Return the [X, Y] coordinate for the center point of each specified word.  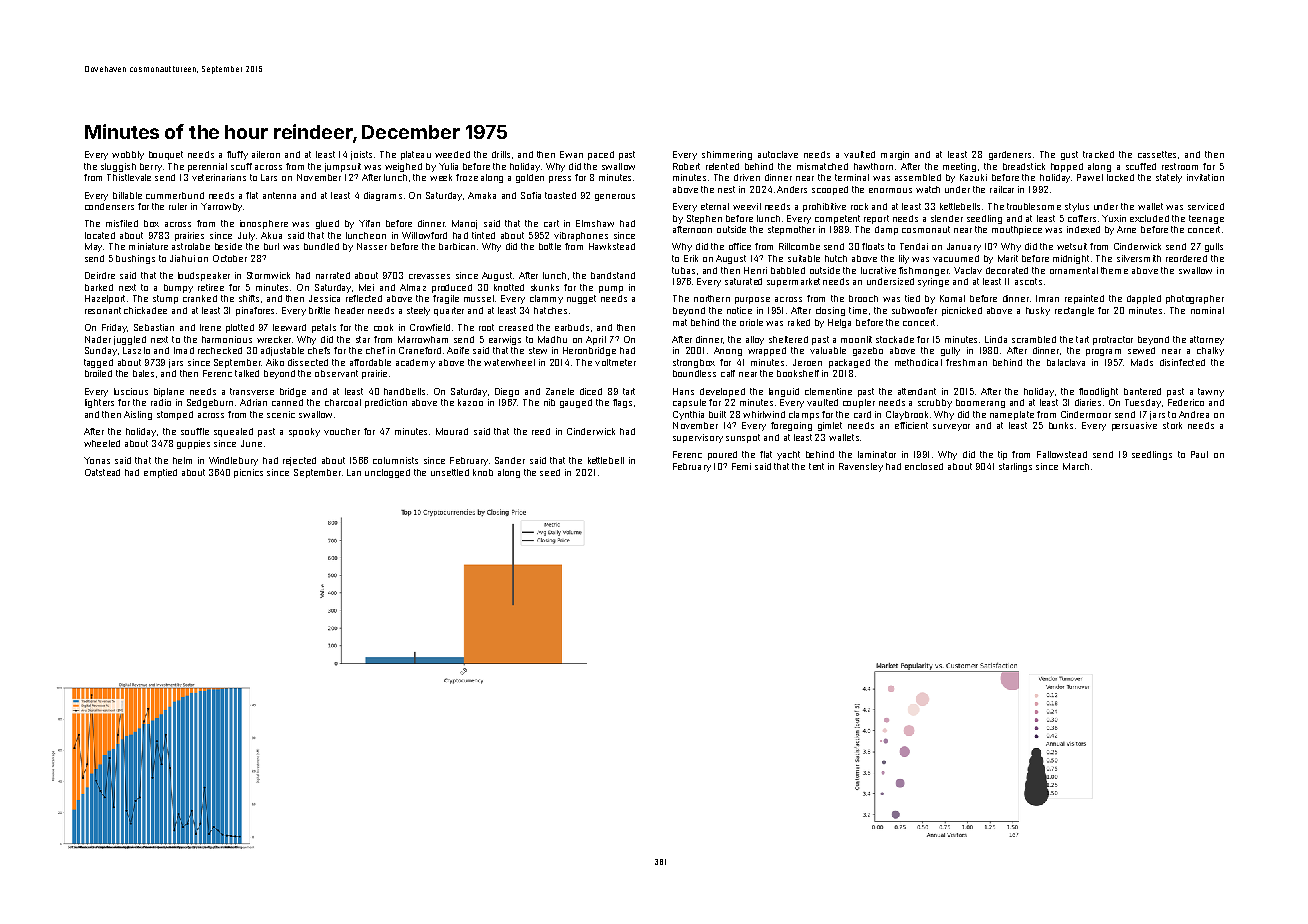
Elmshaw [595, 223]
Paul [1199, 454]
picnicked [962, 311]
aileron [266, 154]
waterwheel [509, 362]
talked [247, 373]
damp [886, 230]
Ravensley [861, 467]
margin [895, 155]
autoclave [778, 154]
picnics [248, 473]
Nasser [372, 246]
